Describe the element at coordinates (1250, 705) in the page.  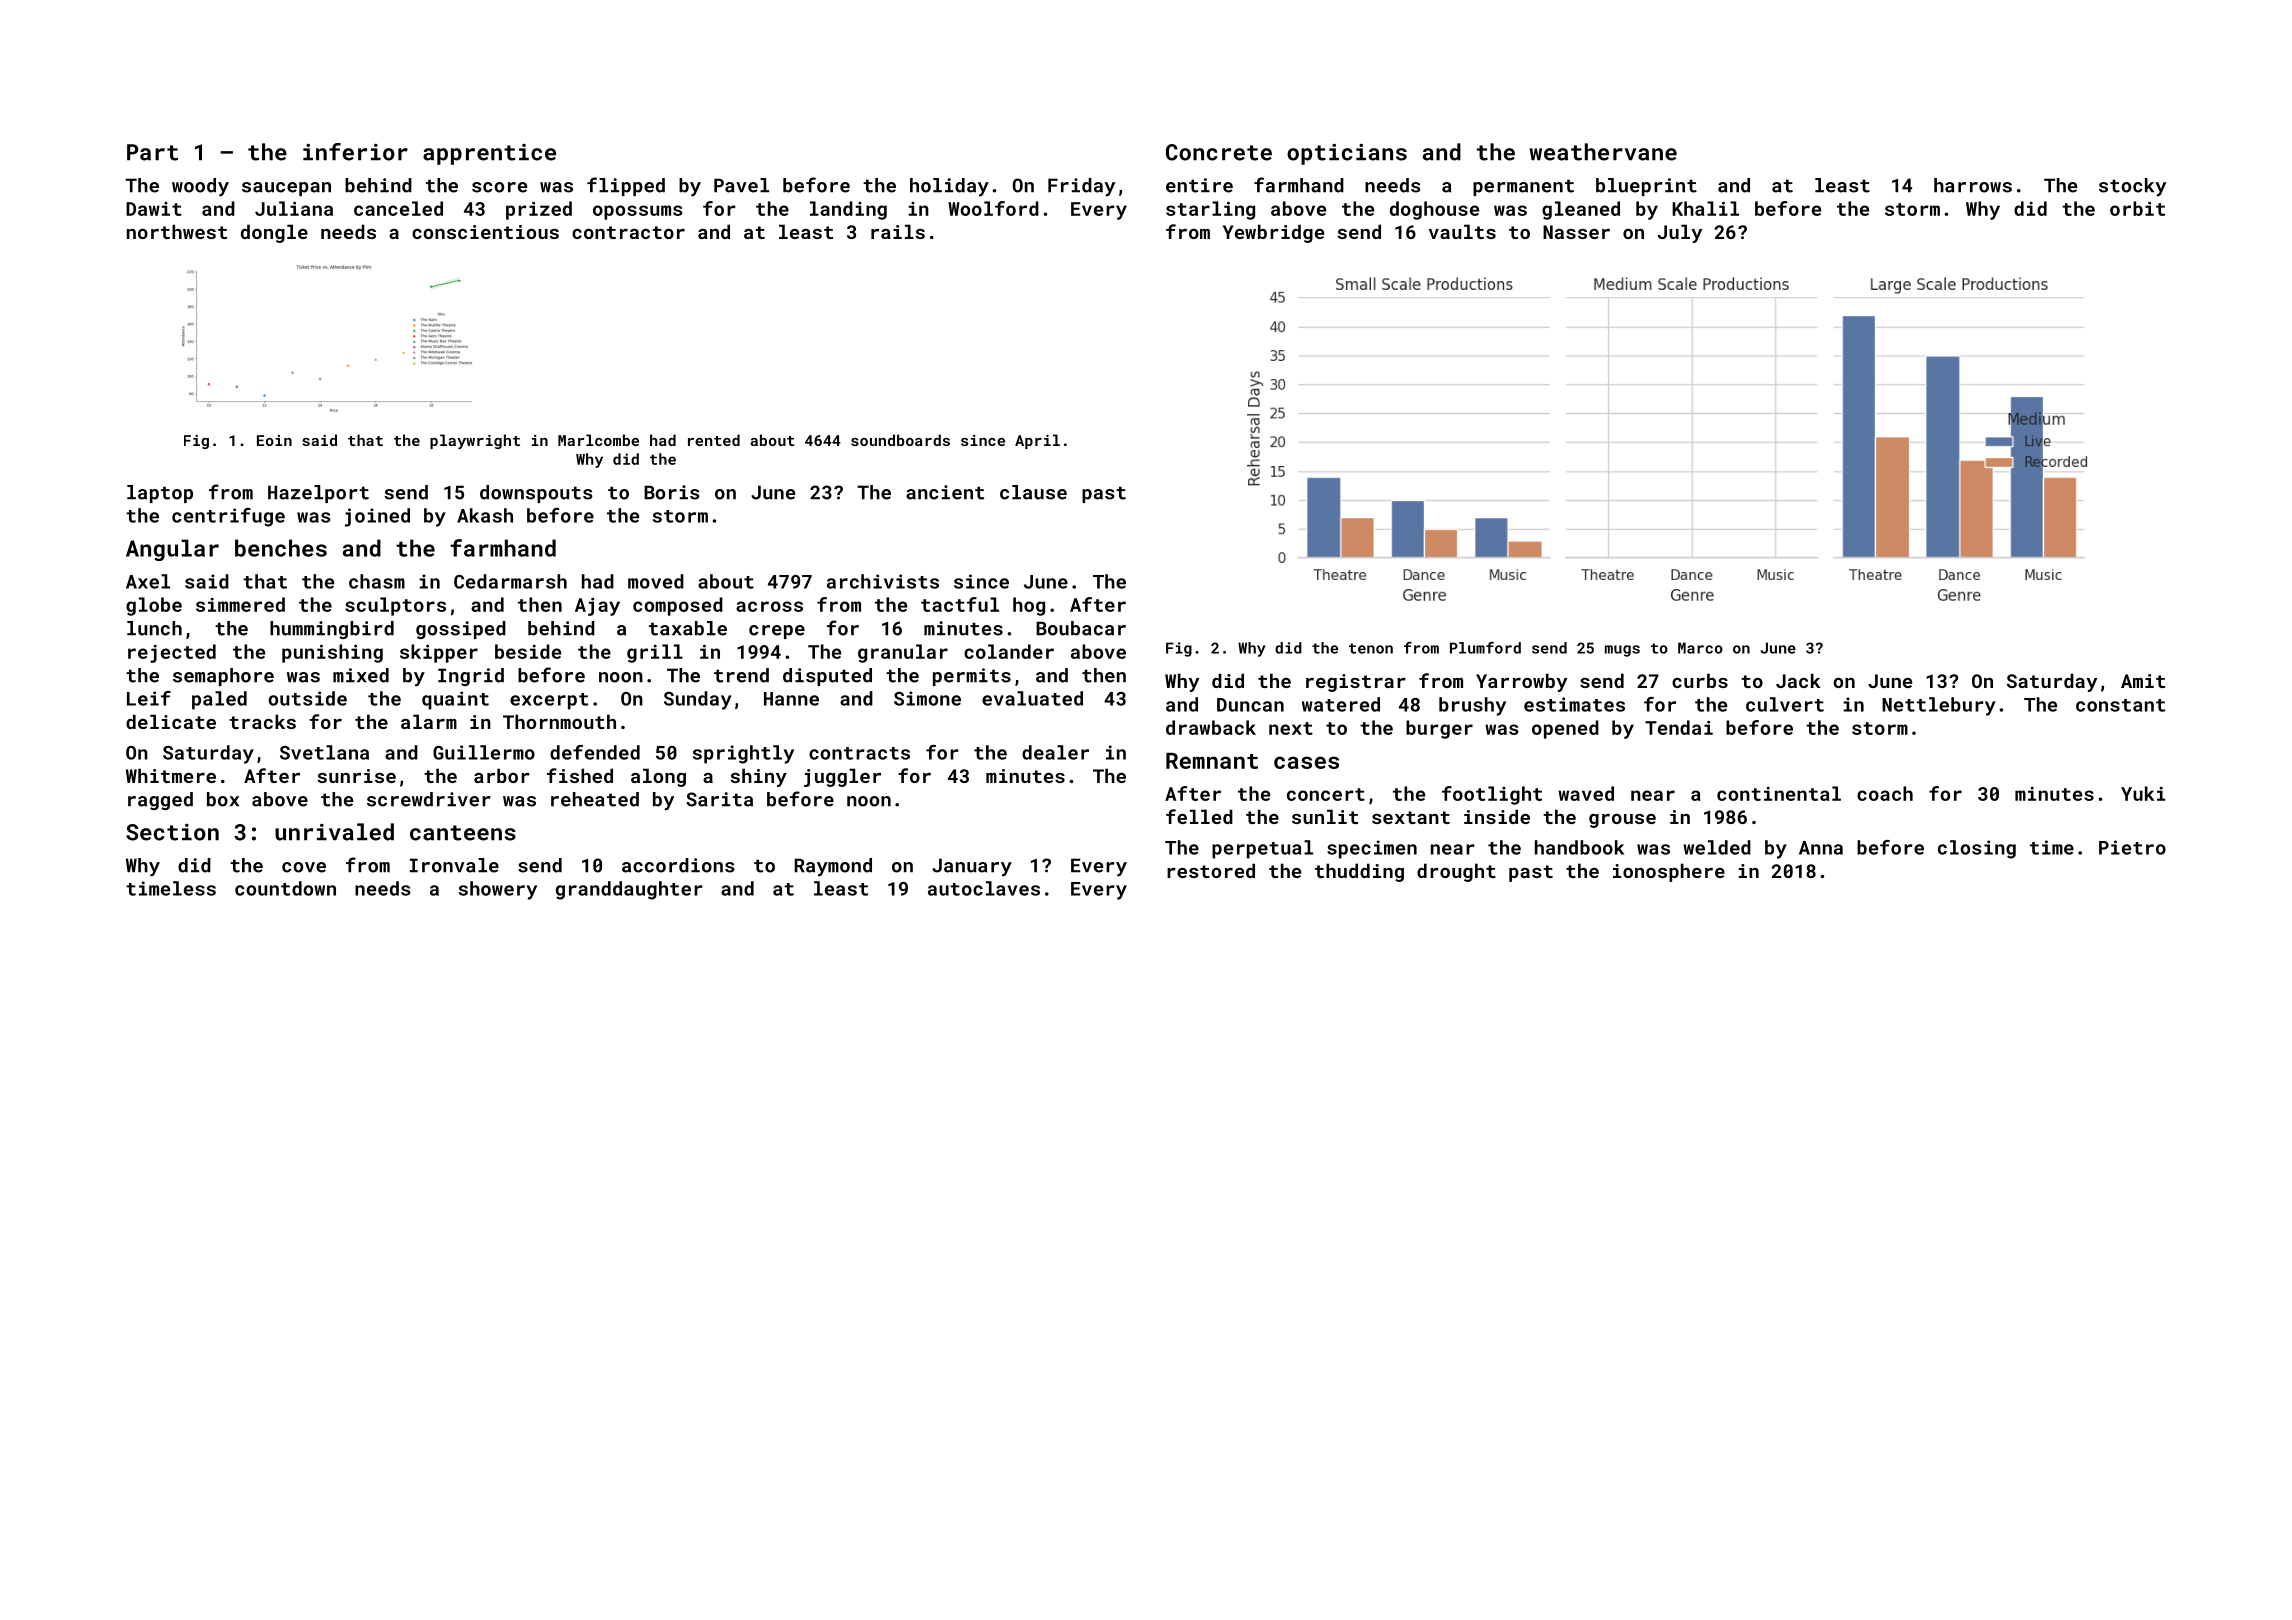
I see `Duncan` at that location.
